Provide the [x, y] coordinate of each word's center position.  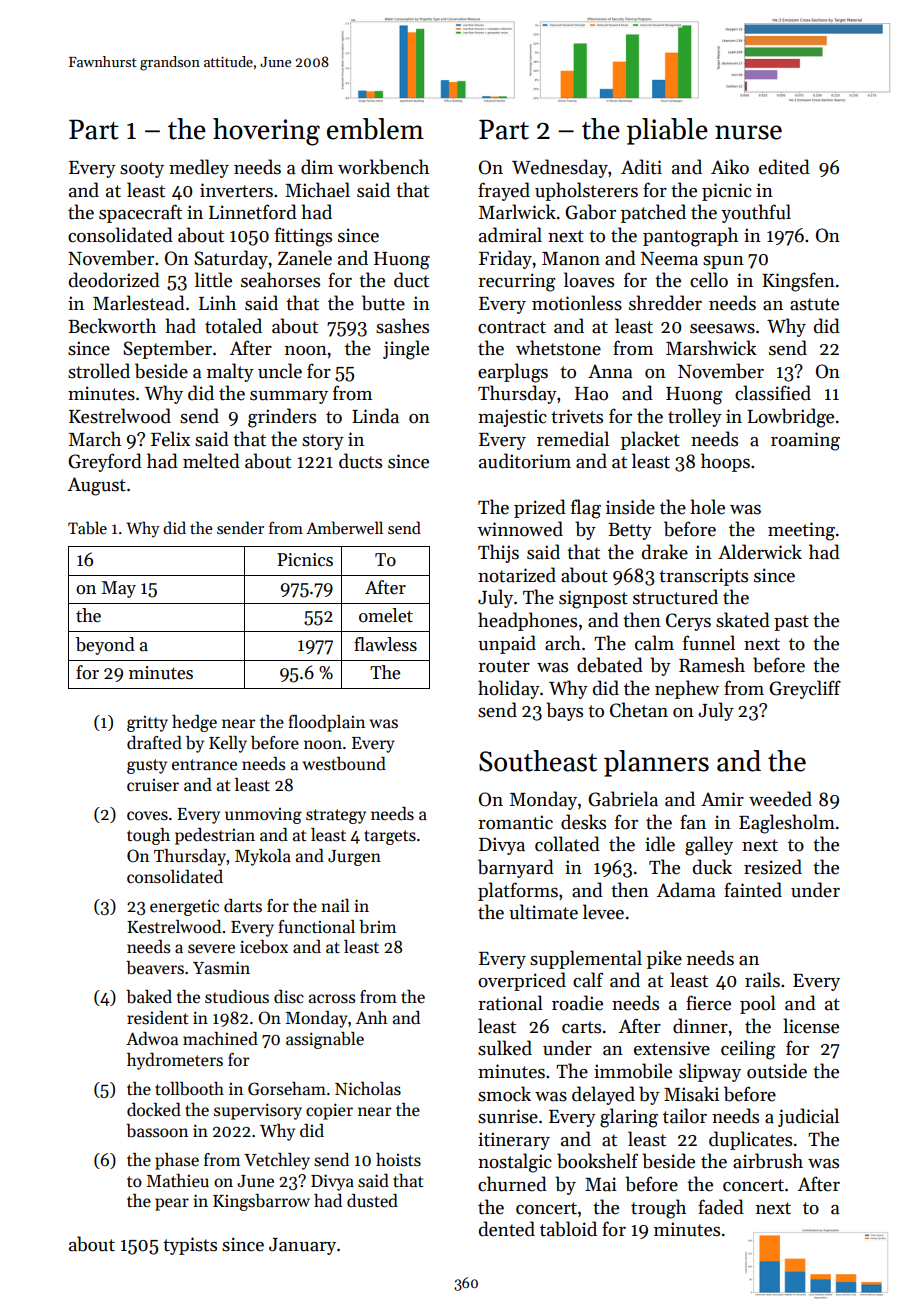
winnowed [520, 529]
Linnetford [253, 212]
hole [707, 507]
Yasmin [221, 968]
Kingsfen [798, 282]
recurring [516, 282]
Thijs [498, 553]
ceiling [748, 1050]
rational [510, 1003]
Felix [170, 439]
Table [87, 528]
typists [190, 1246]
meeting [801, 531]
